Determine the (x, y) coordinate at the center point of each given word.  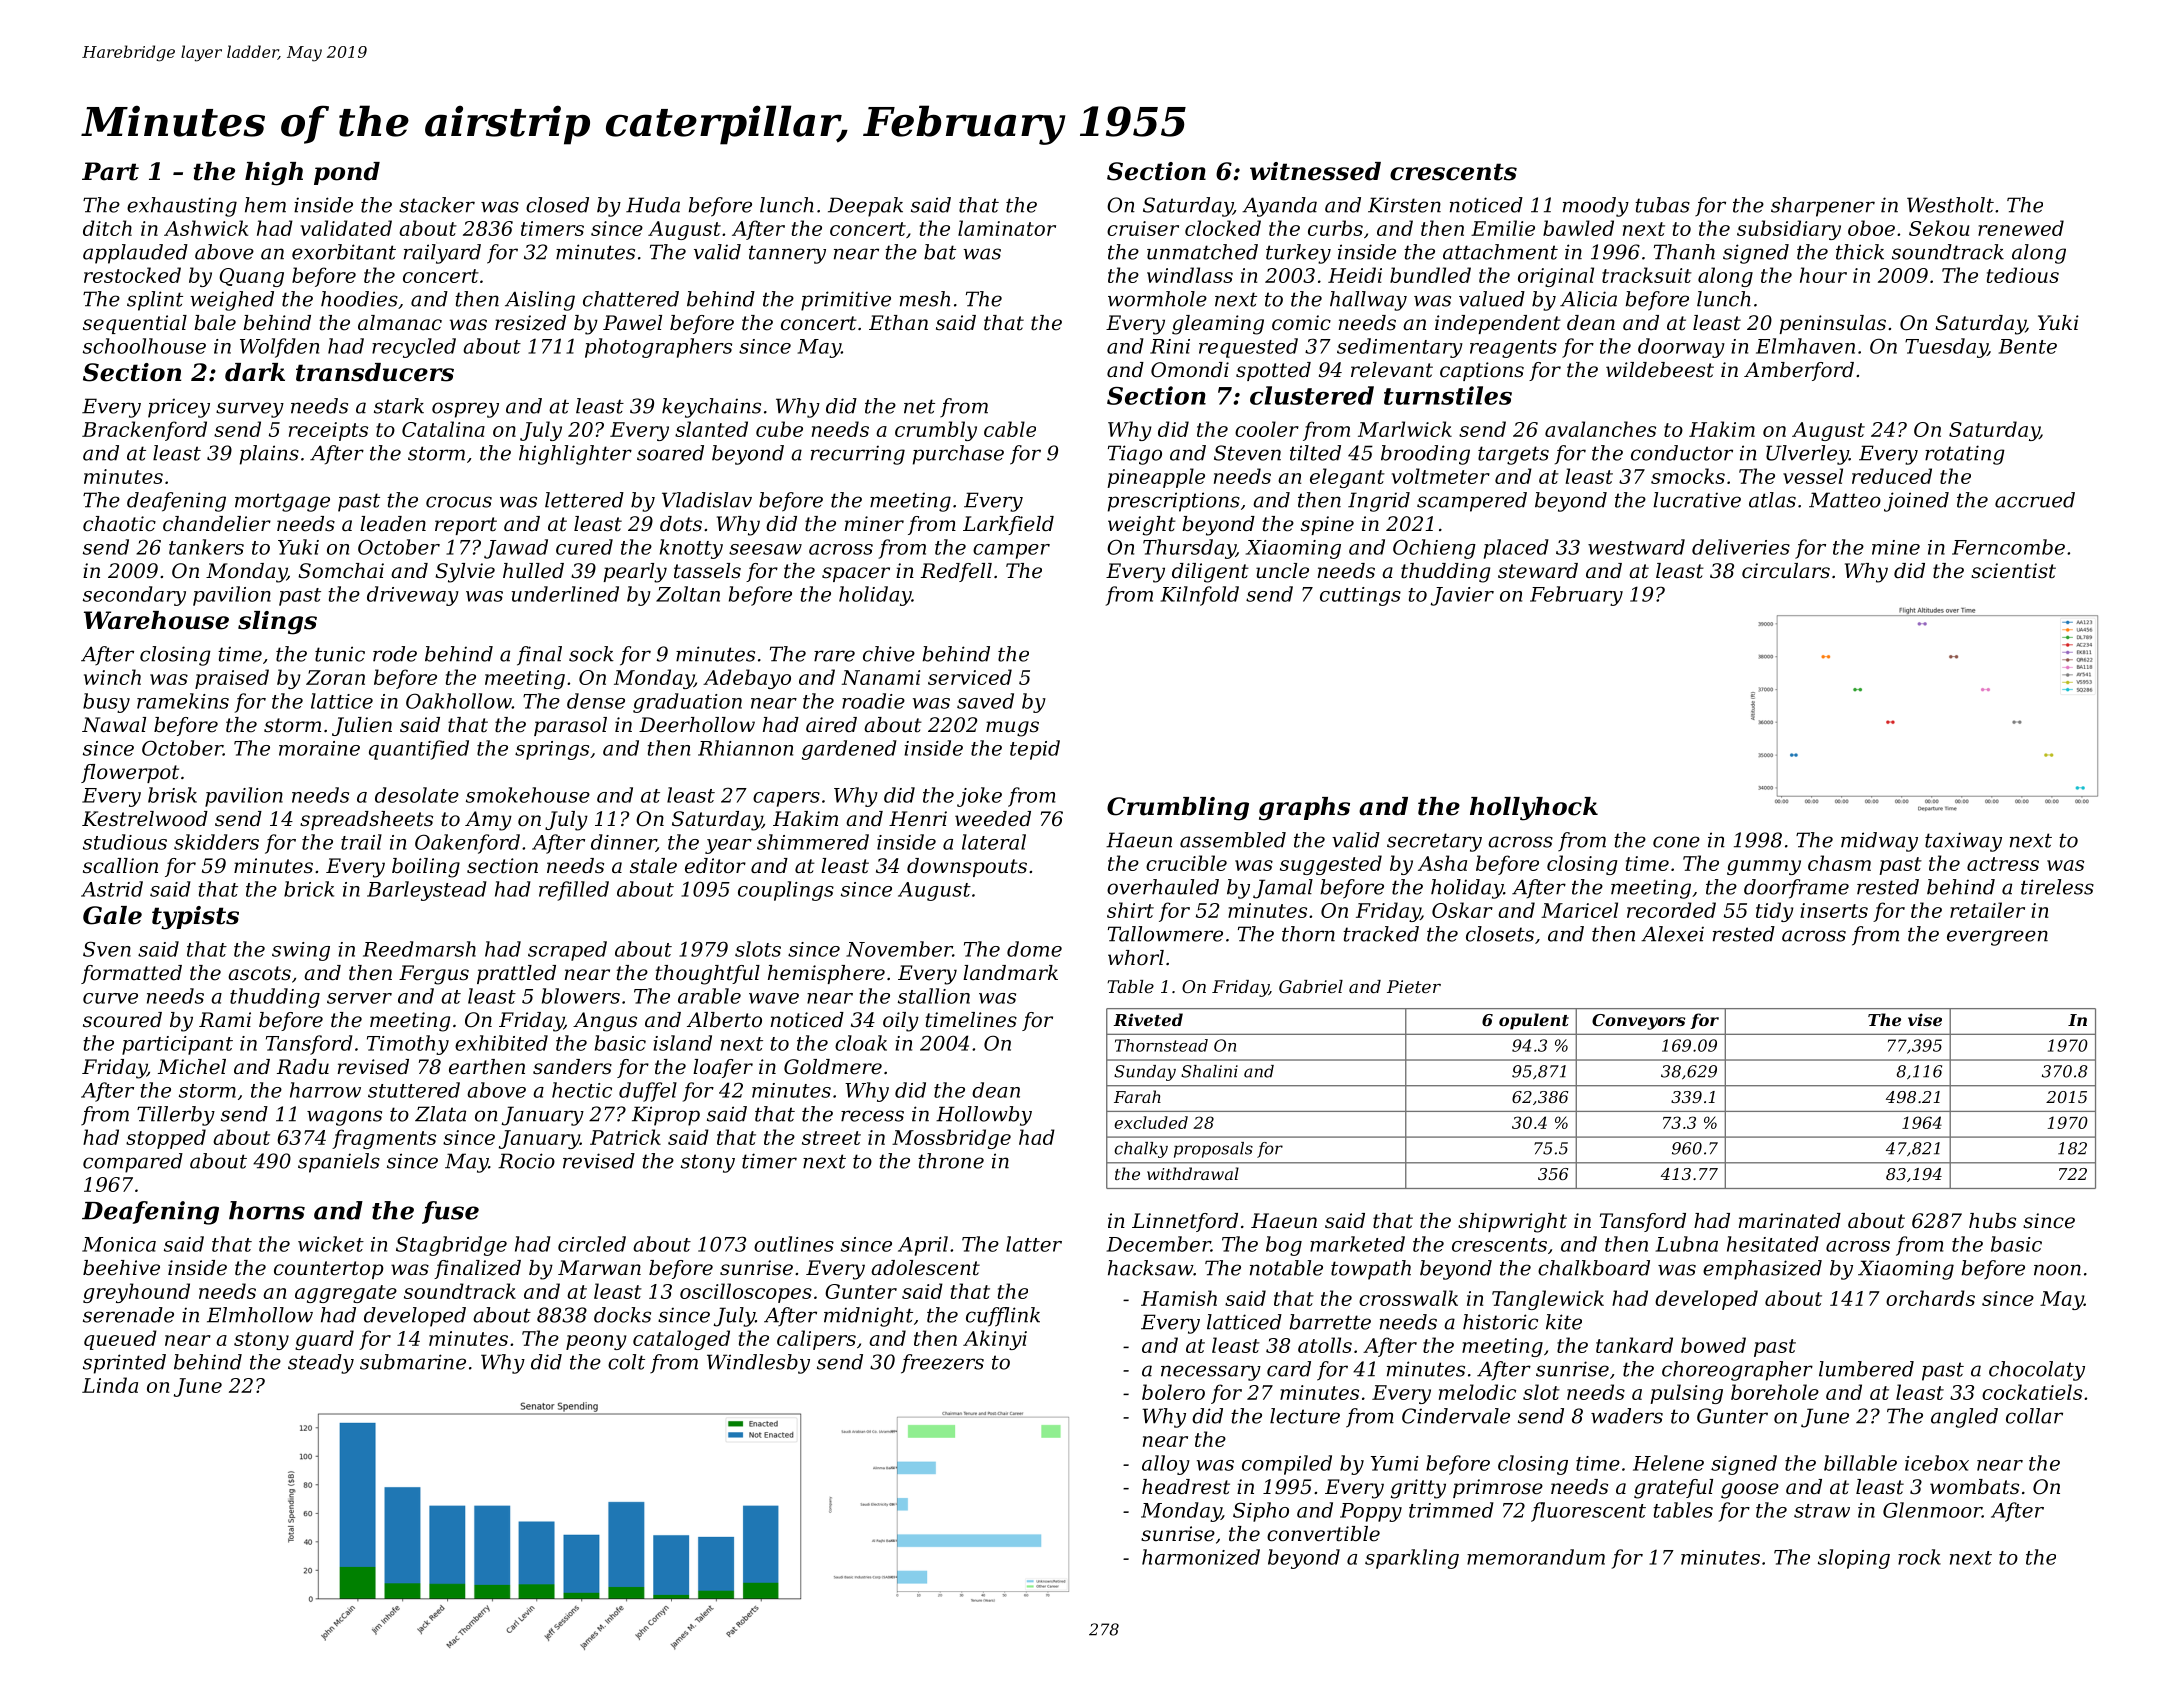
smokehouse (528, 795)
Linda (110, 1385)
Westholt (1950, 205)
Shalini (1209, 1071)
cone (1676, 842)
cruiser (1143, 228)
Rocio (526, 1161)
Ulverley (1807, 455)
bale (215, 323)
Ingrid (1379, 502)
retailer (1987, 910)
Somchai (341, 571)
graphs (1304, 809)
